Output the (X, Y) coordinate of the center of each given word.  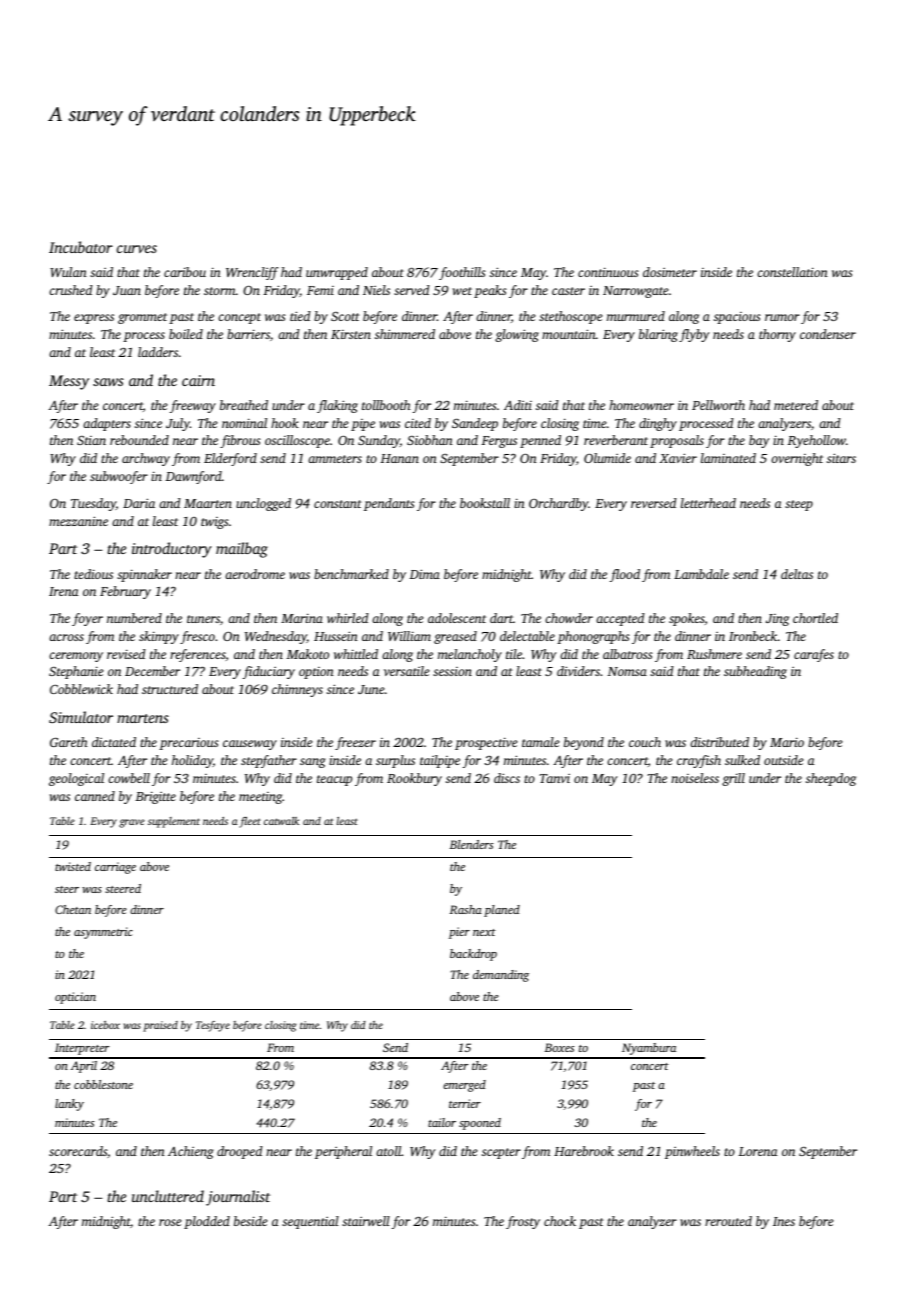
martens (143, 718)
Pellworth (718, 405)
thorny (777, 335)
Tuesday (93, 504)
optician (75, 998)
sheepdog (831, 779)
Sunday (379, 441)
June (371, 689)
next (484, 932)
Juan (127, 290)
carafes (814, 655)
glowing (517, 335)
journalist (238, 1198)
